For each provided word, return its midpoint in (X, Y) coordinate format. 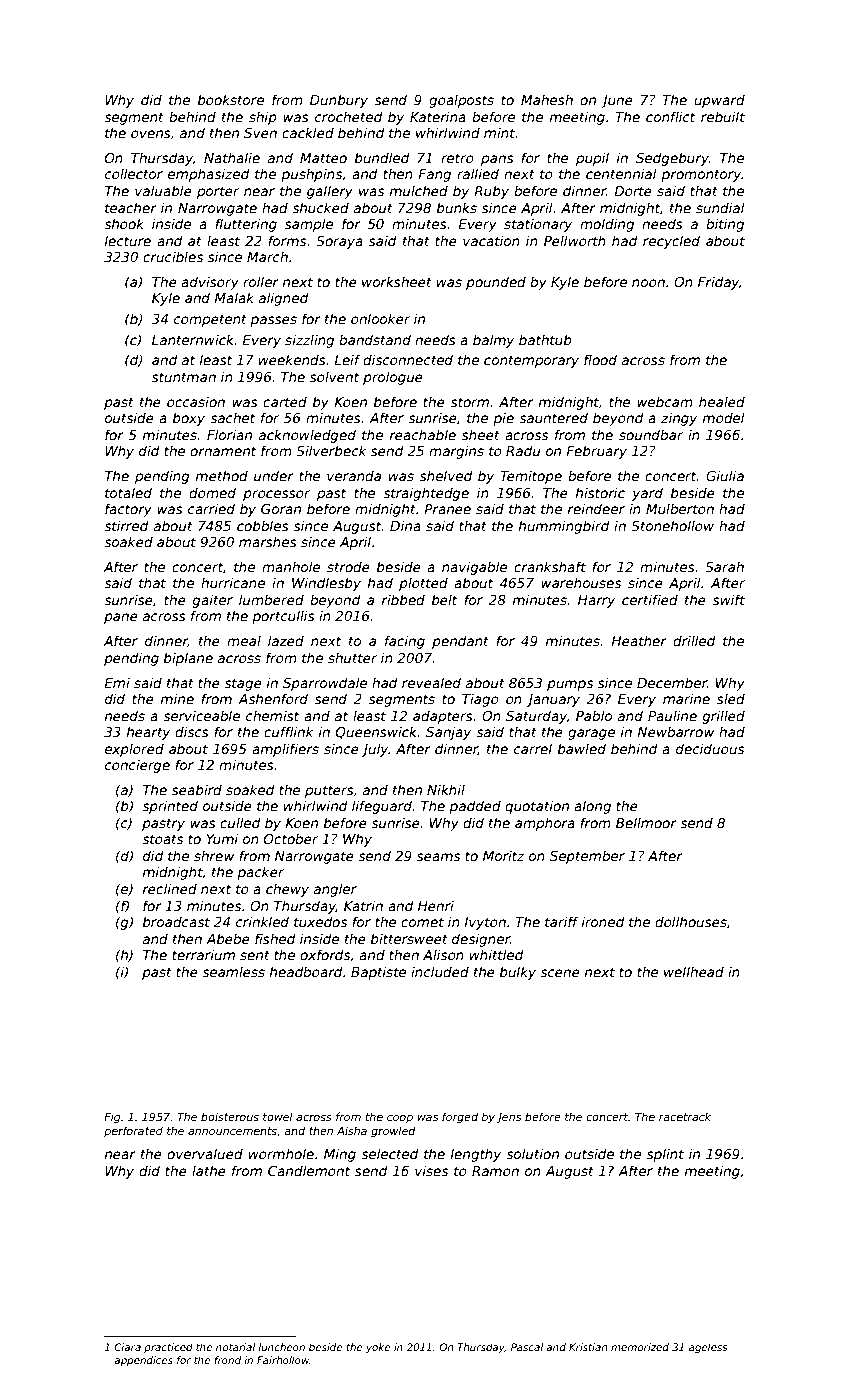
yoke (378, 1348)
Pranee (447, 509)
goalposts (461, 101)
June (617, 101)
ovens (151, 134)
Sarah (724, 566)
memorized (640, 1347)
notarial (235, 1347)
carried (211, 508)
